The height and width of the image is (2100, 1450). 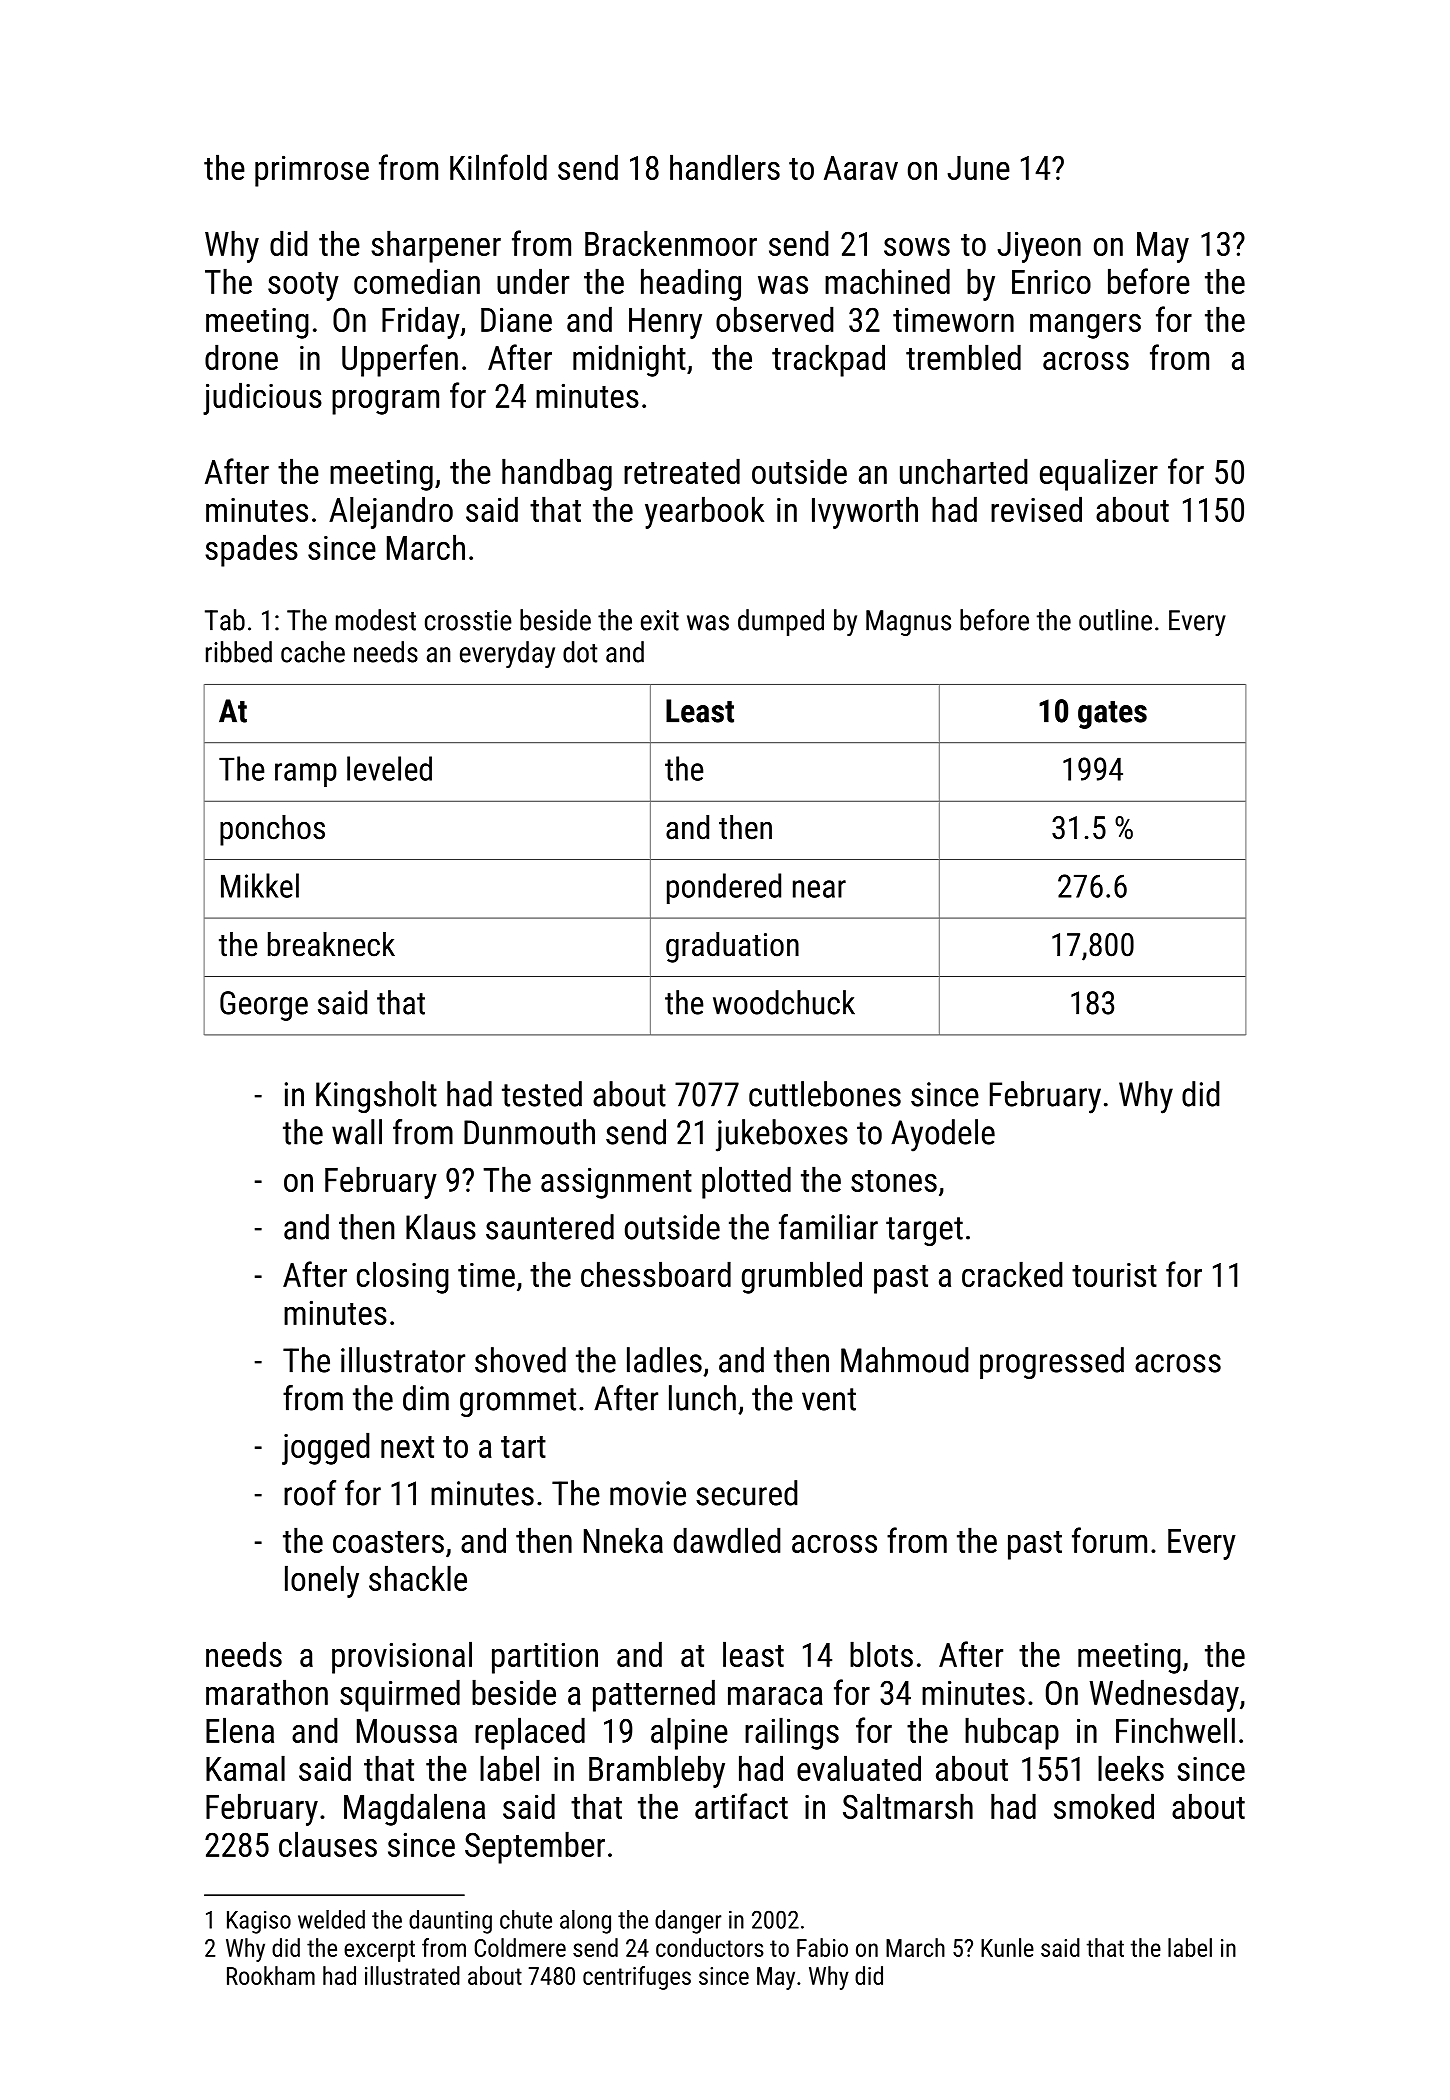 I want to click on handbag, so click(x=557, y=474).
